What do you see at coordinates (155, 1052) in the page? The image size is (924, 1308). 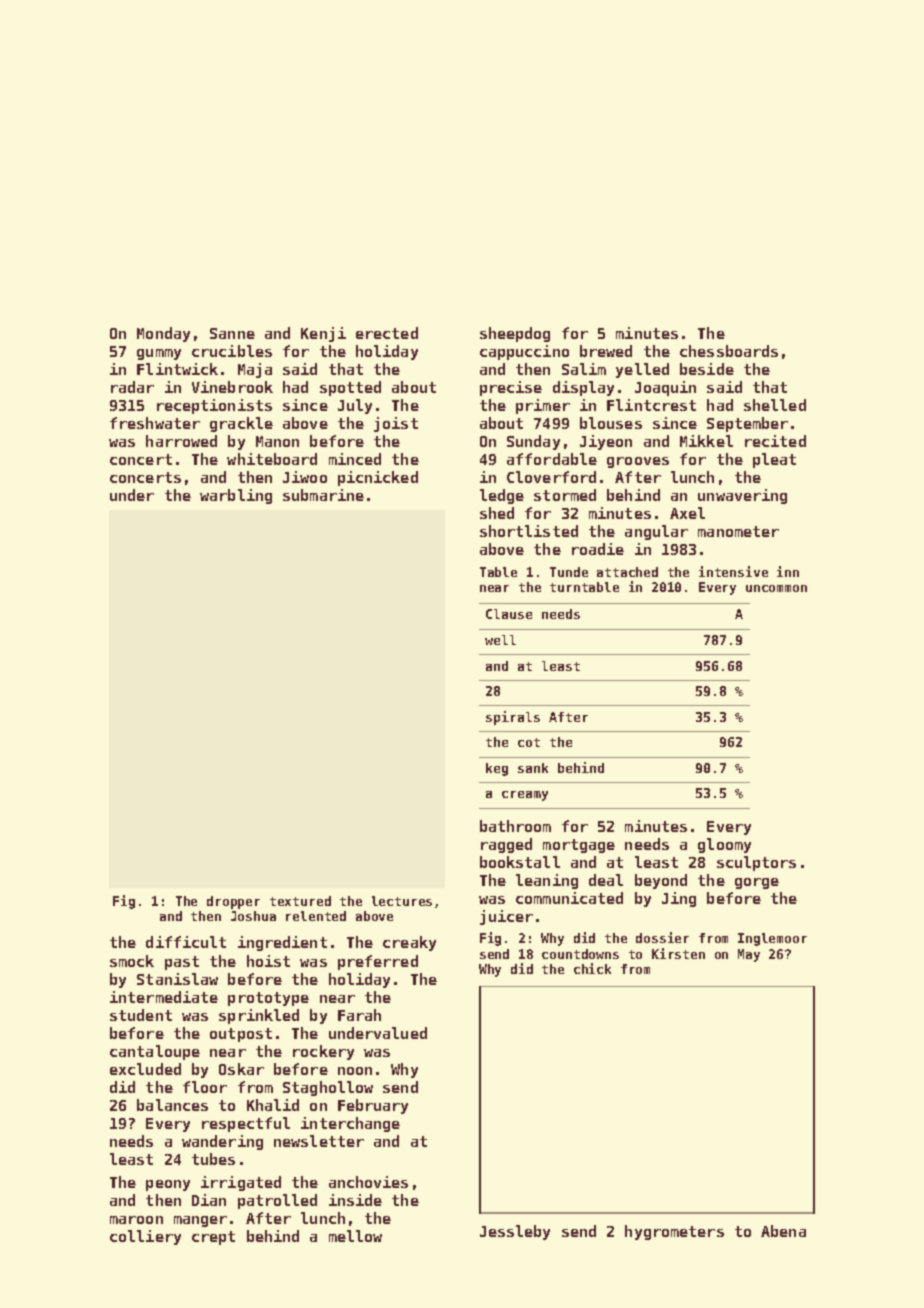 I see `cantaloupe` at bounding box center [155, 1052].
